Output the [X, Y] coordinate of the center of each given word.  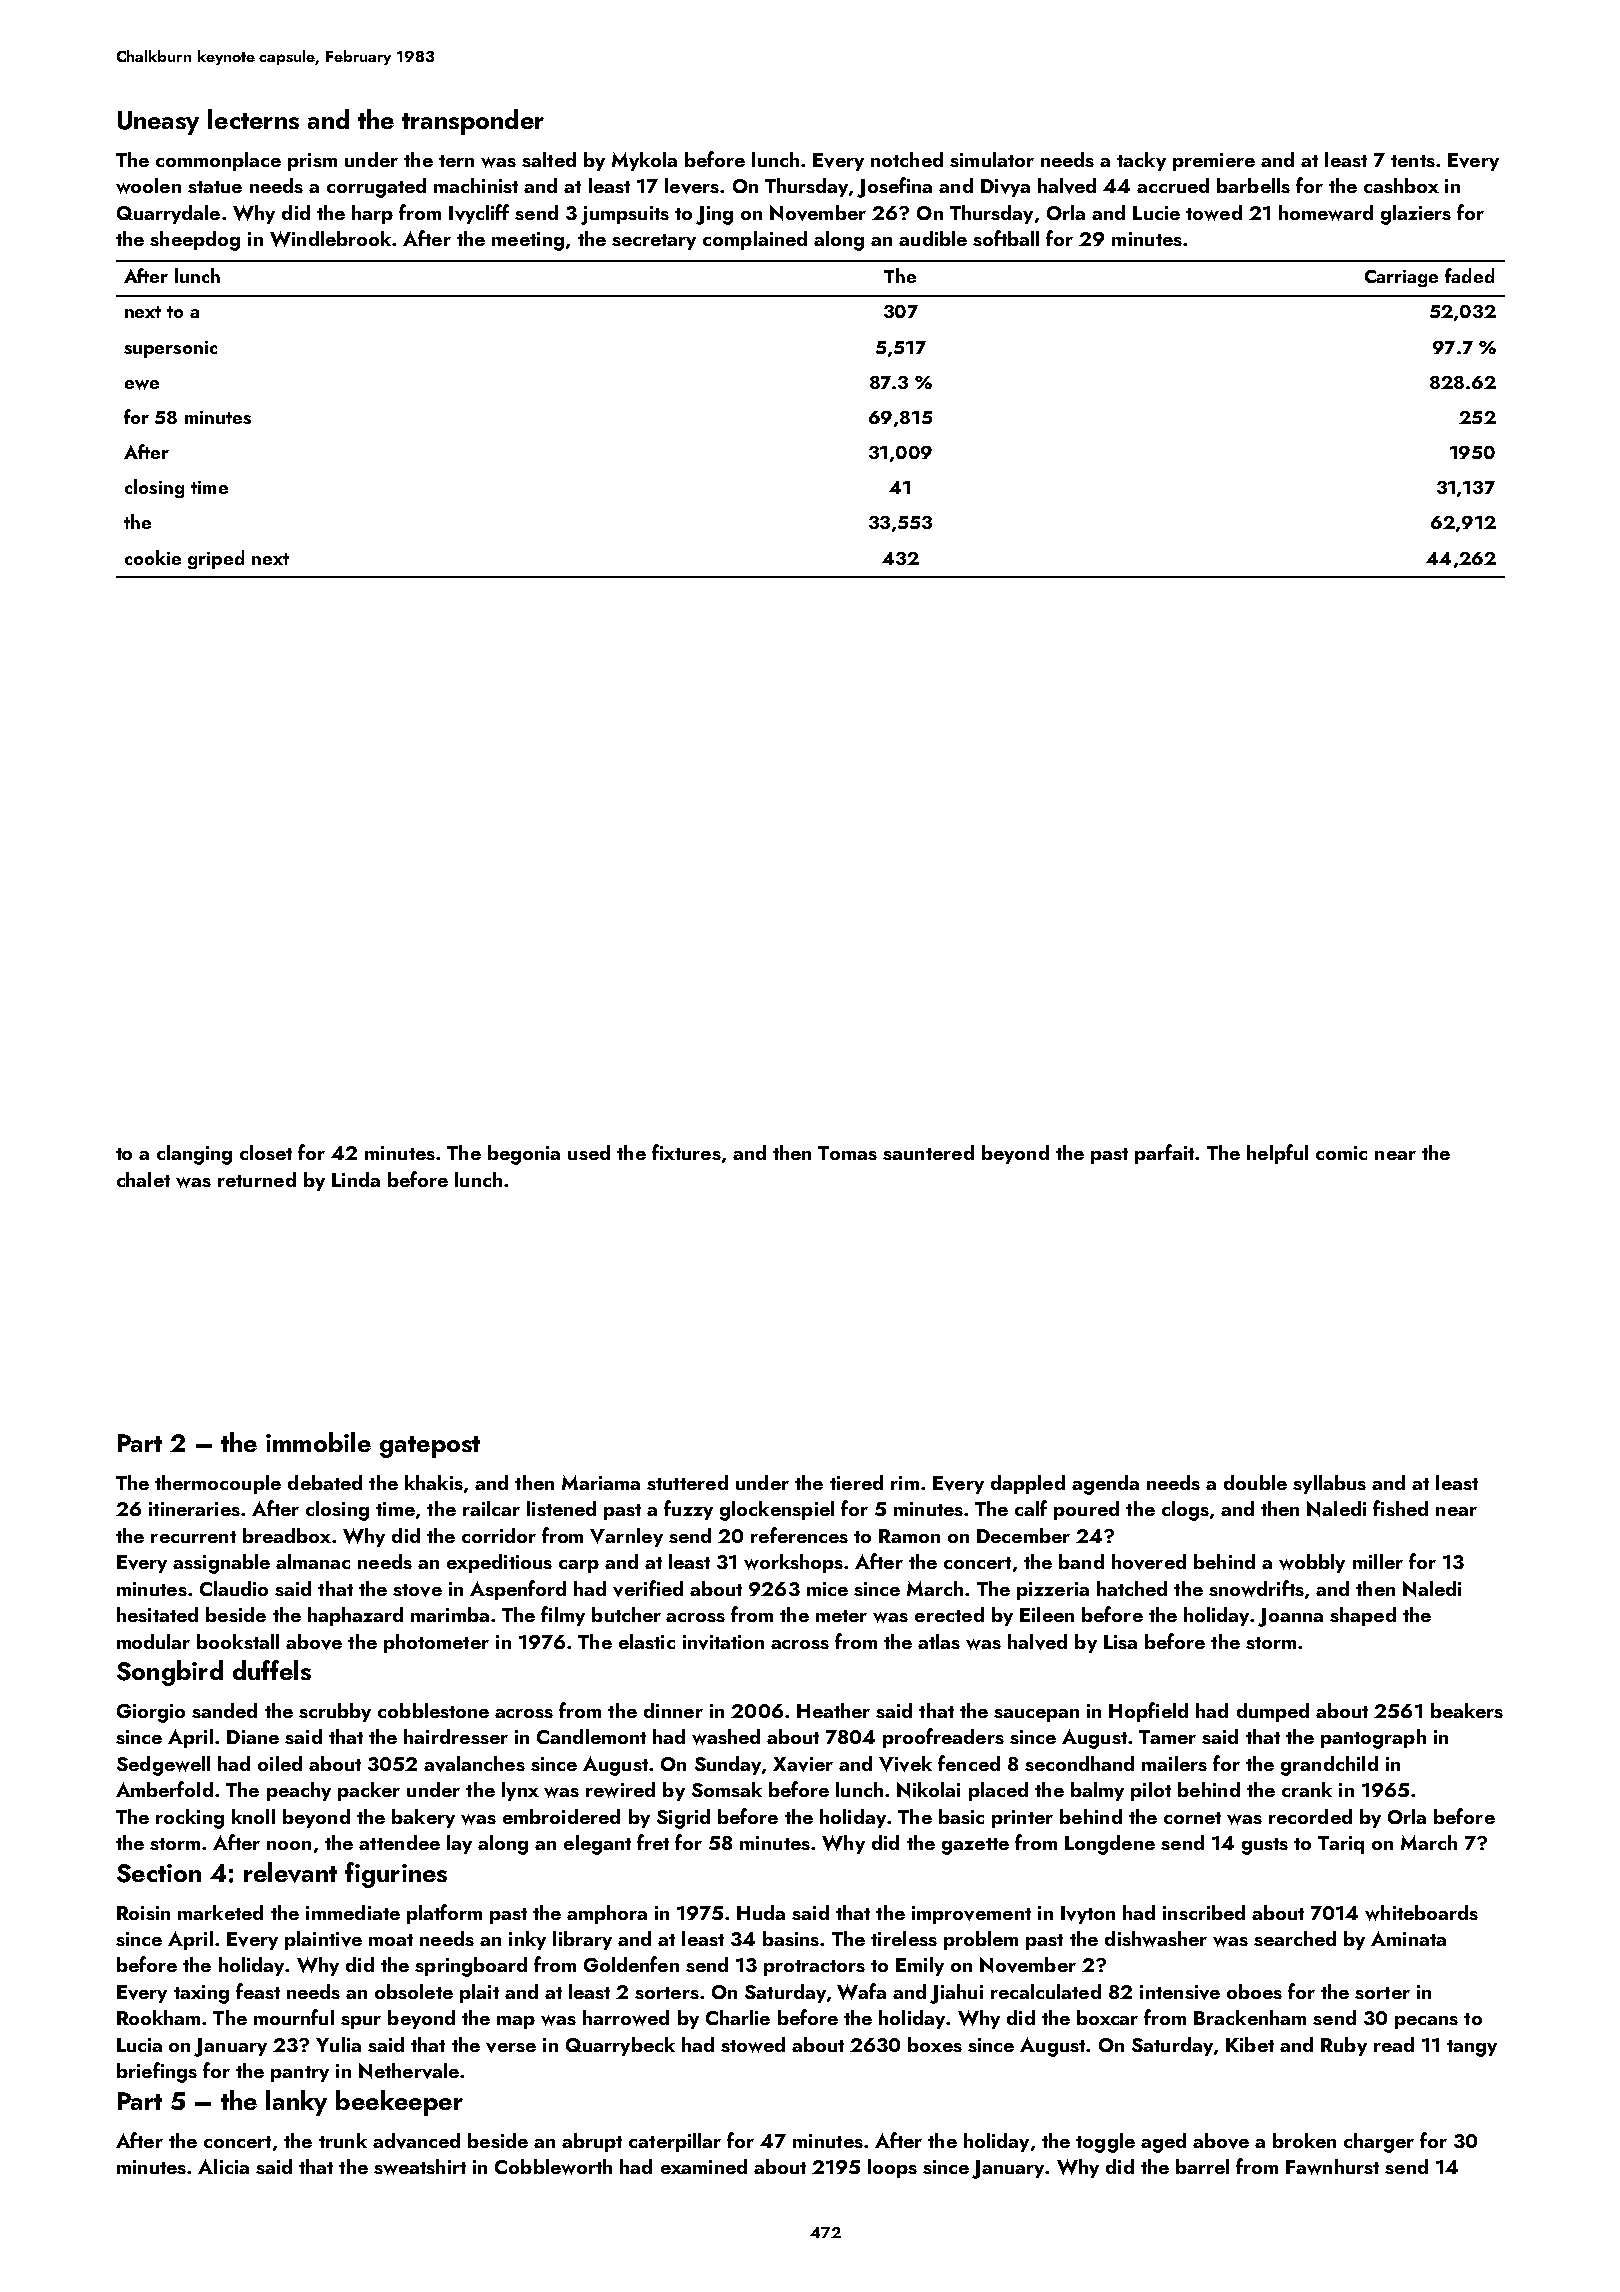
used [589, 1152]
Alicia [223, 2166]
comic [1341, 1153]
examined [704, 2166]
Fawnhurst [1332, 2167]
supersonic [170, 349]
